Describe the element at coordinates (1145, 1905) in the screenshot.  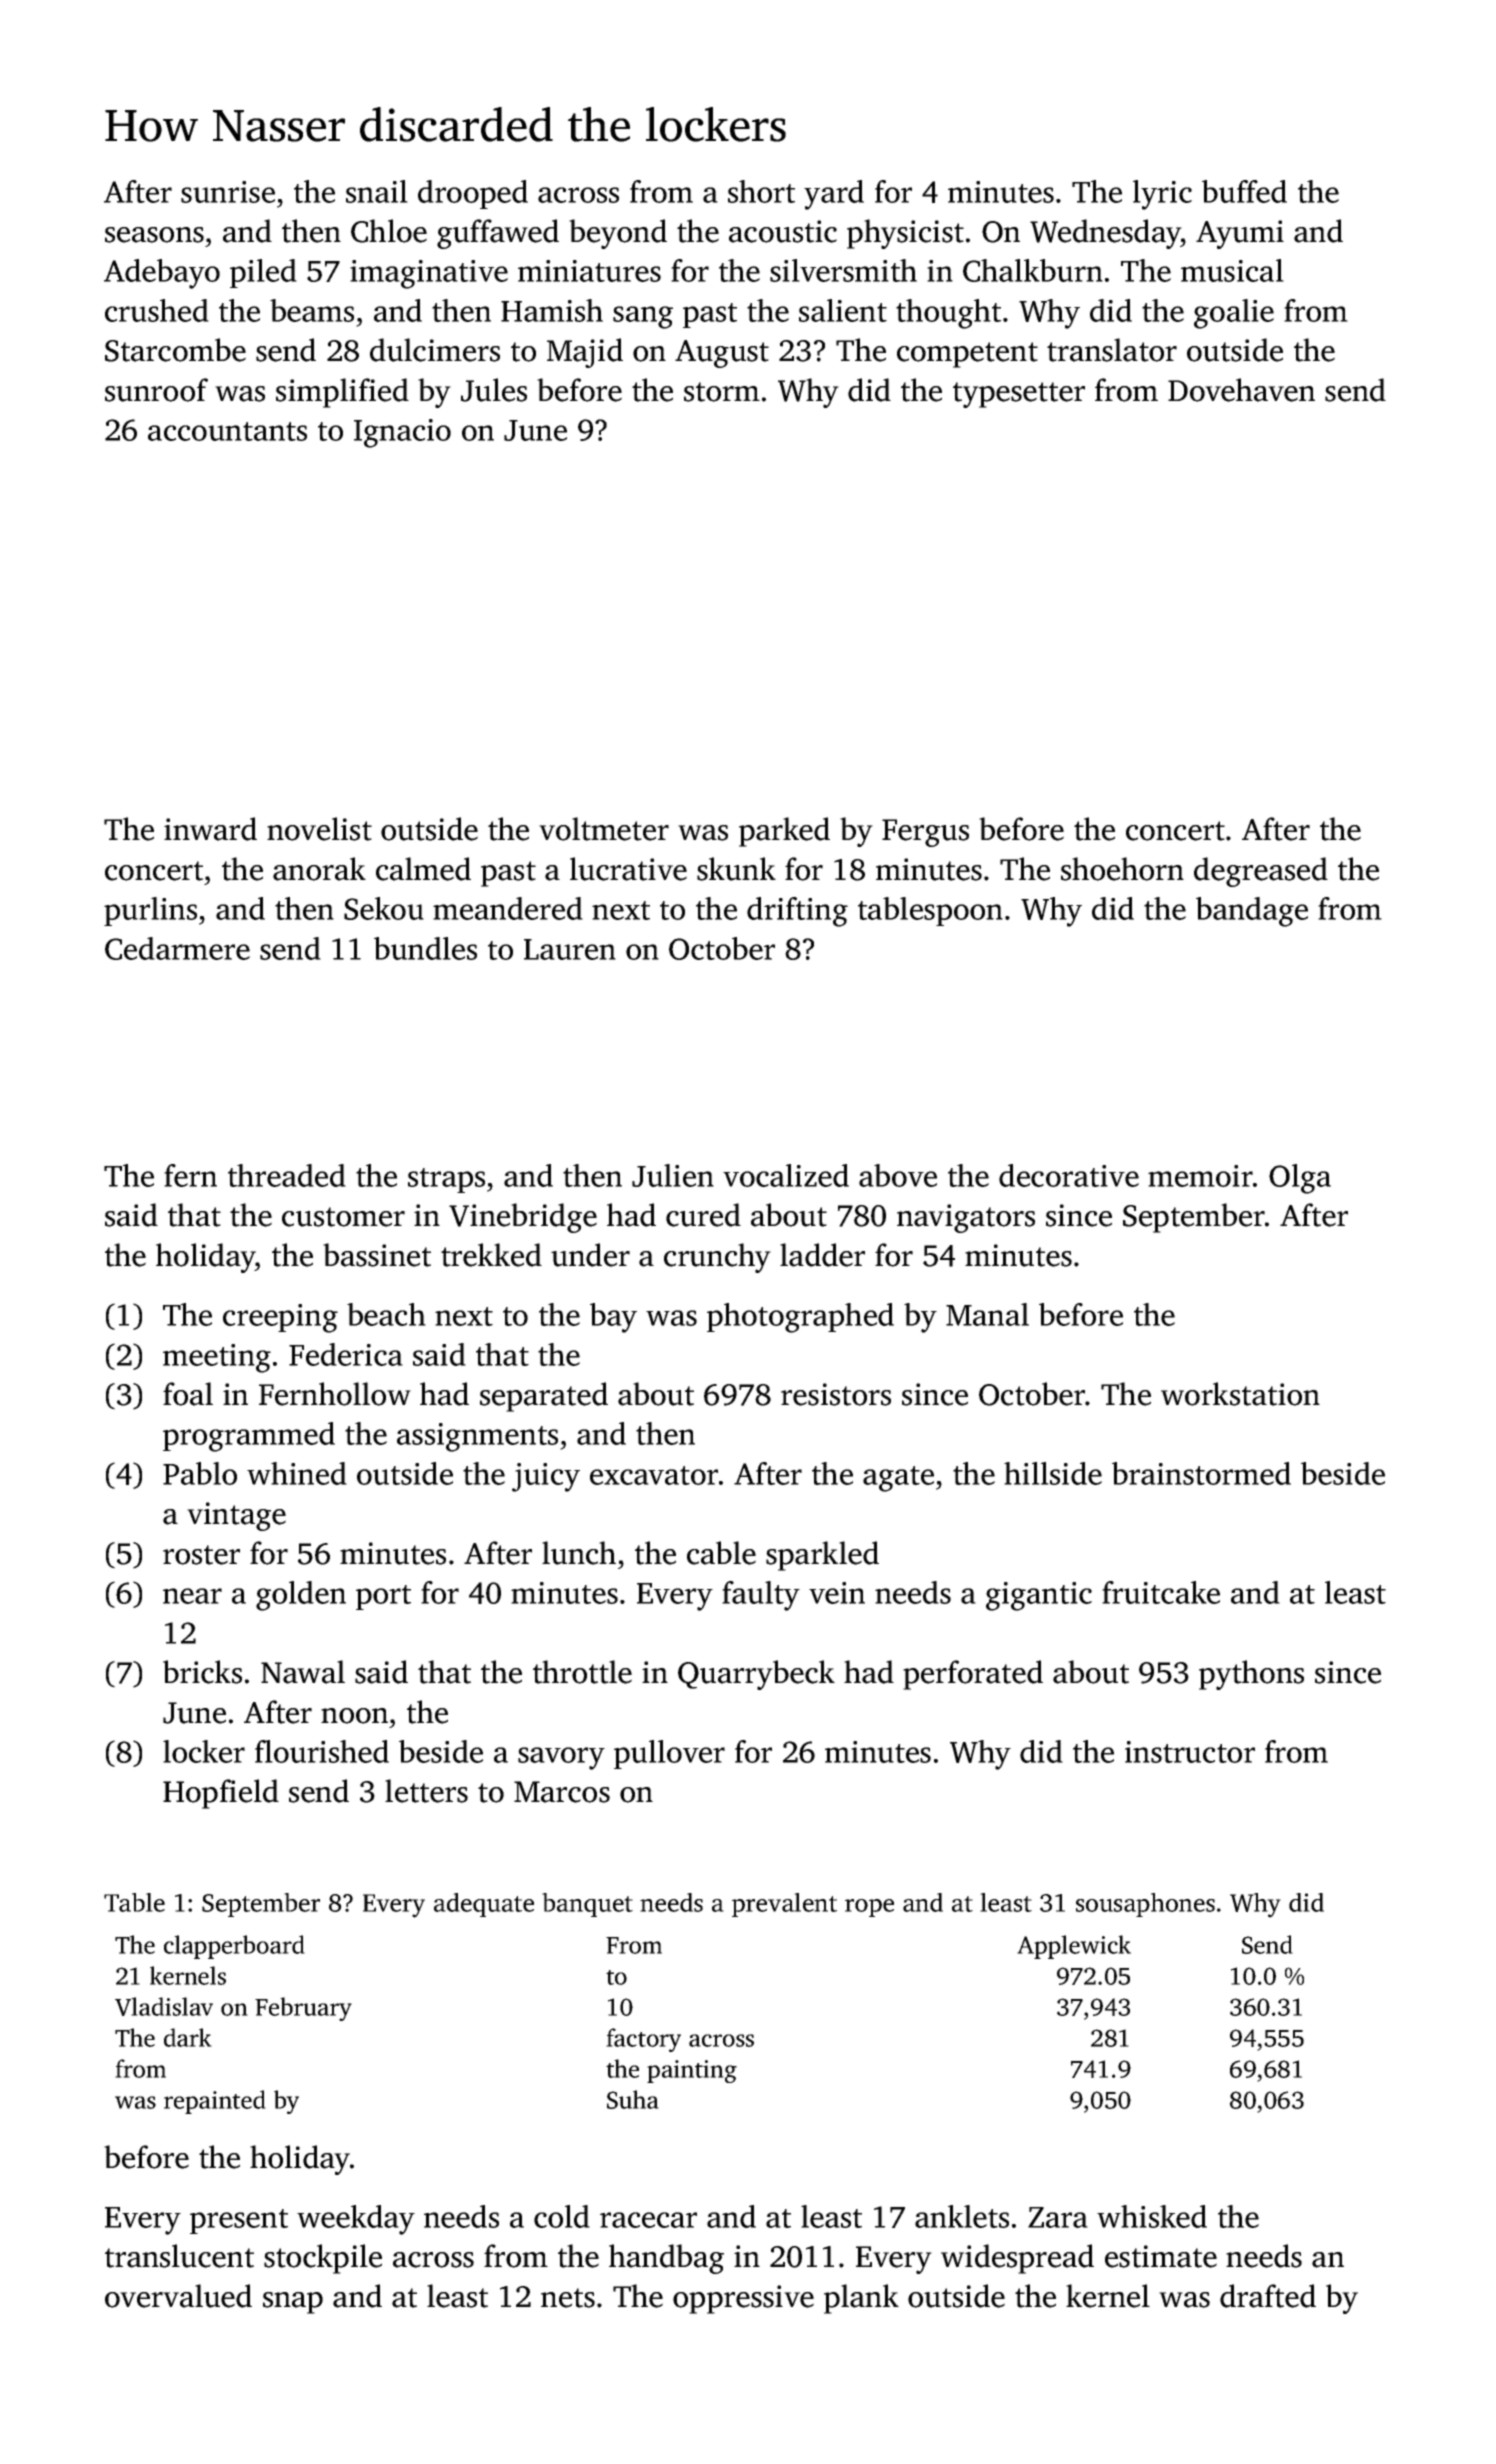
I see `sousaphones` at that location.
